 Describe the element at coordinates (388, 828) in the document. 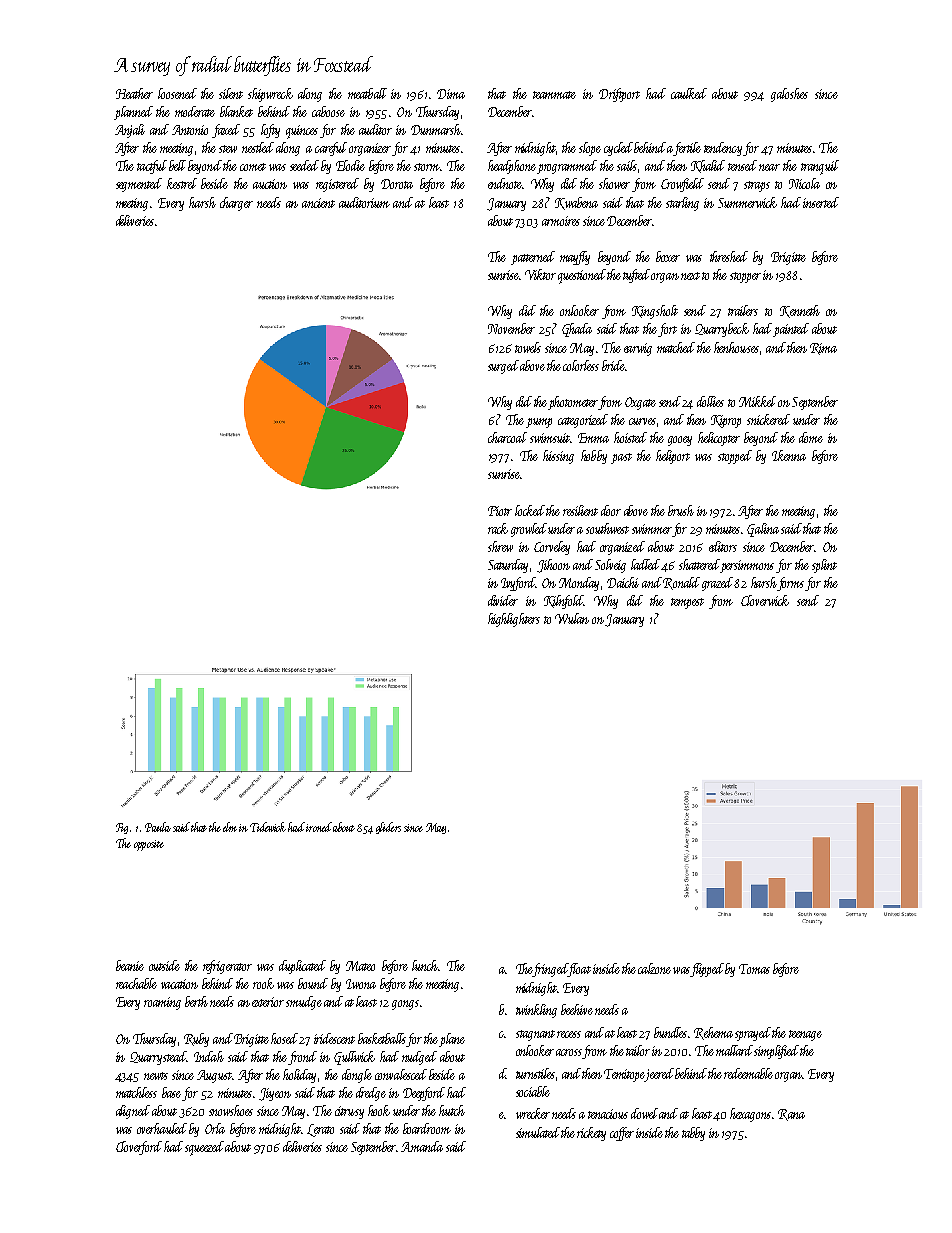

I see `gliders` at that location.
